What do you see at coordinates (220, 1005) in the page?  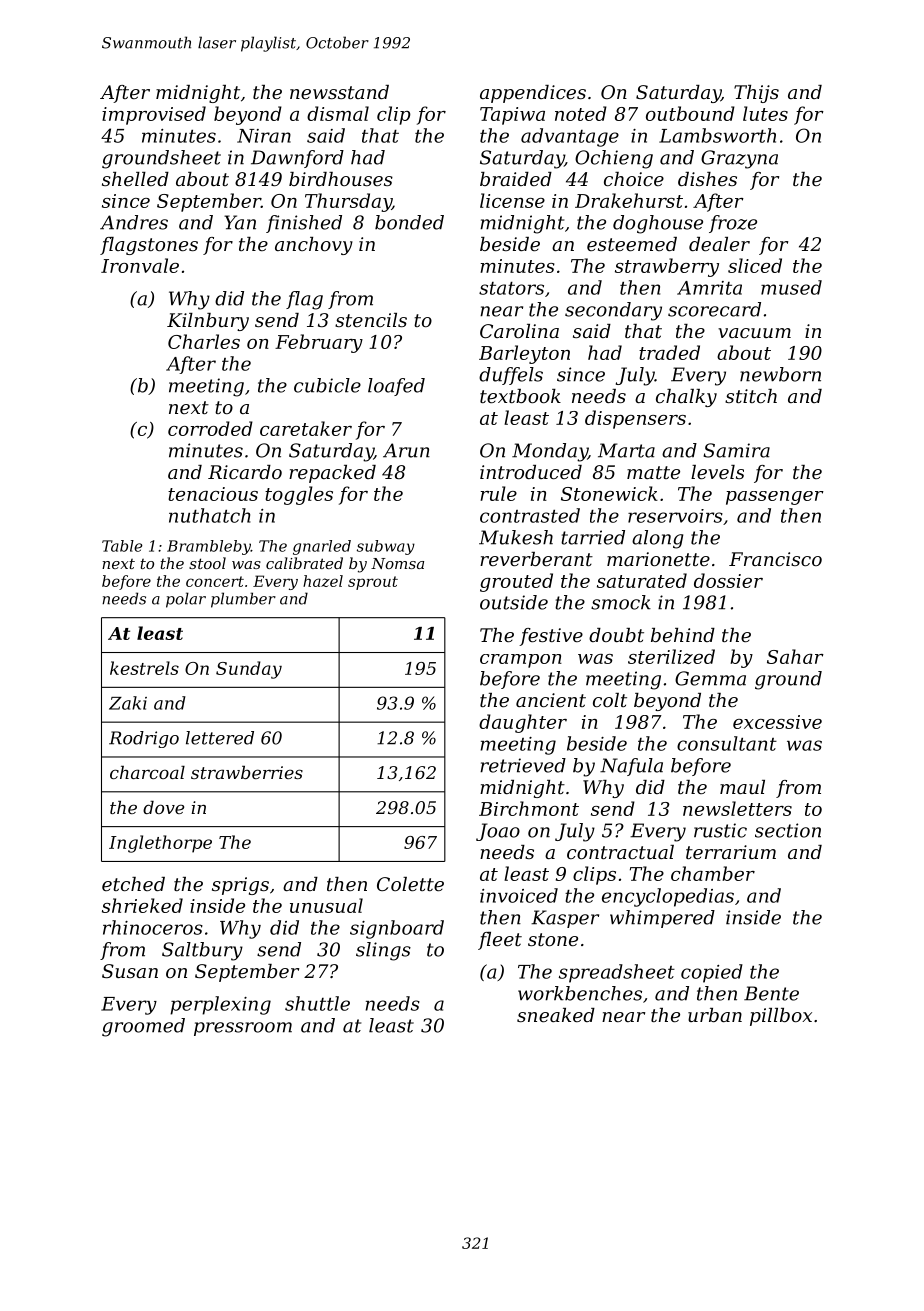 I see `perplexing` at bounding box center [220, 1005].
